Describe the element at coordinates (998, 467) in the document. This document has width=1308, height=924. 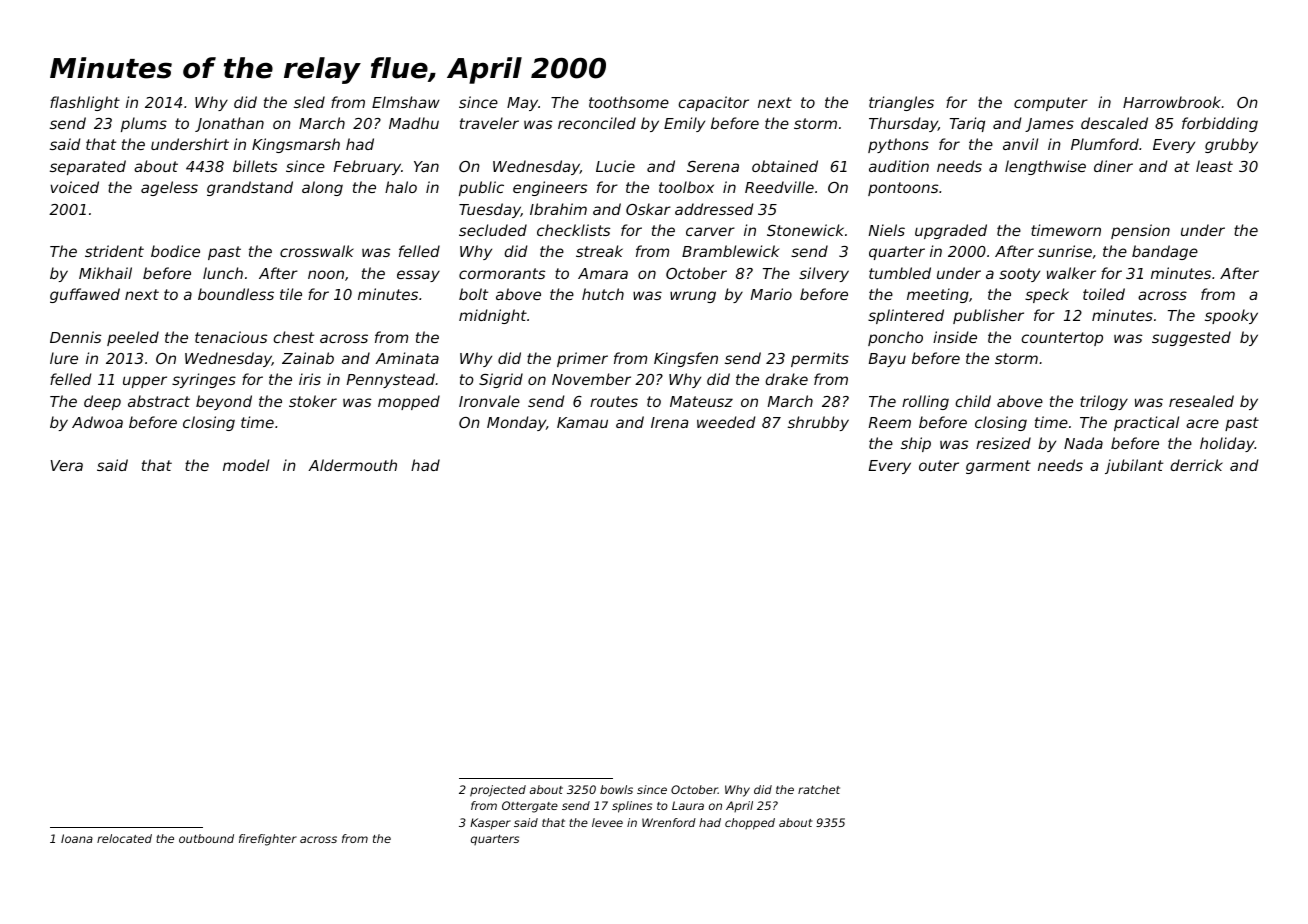
I see `garment` at that location.
